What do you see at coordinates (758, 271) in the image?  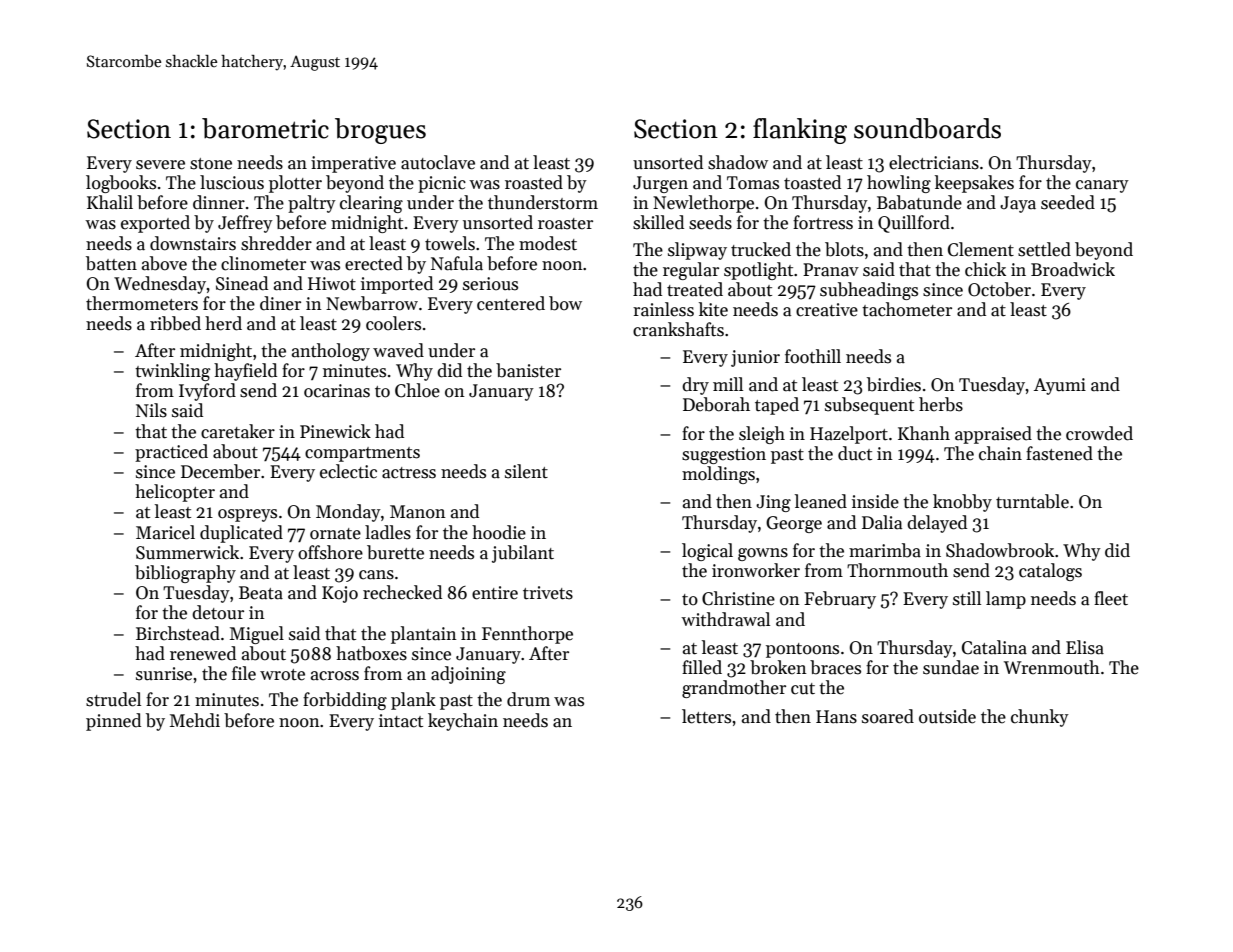 I see `spotlight` at bounding box center [758, 271].
